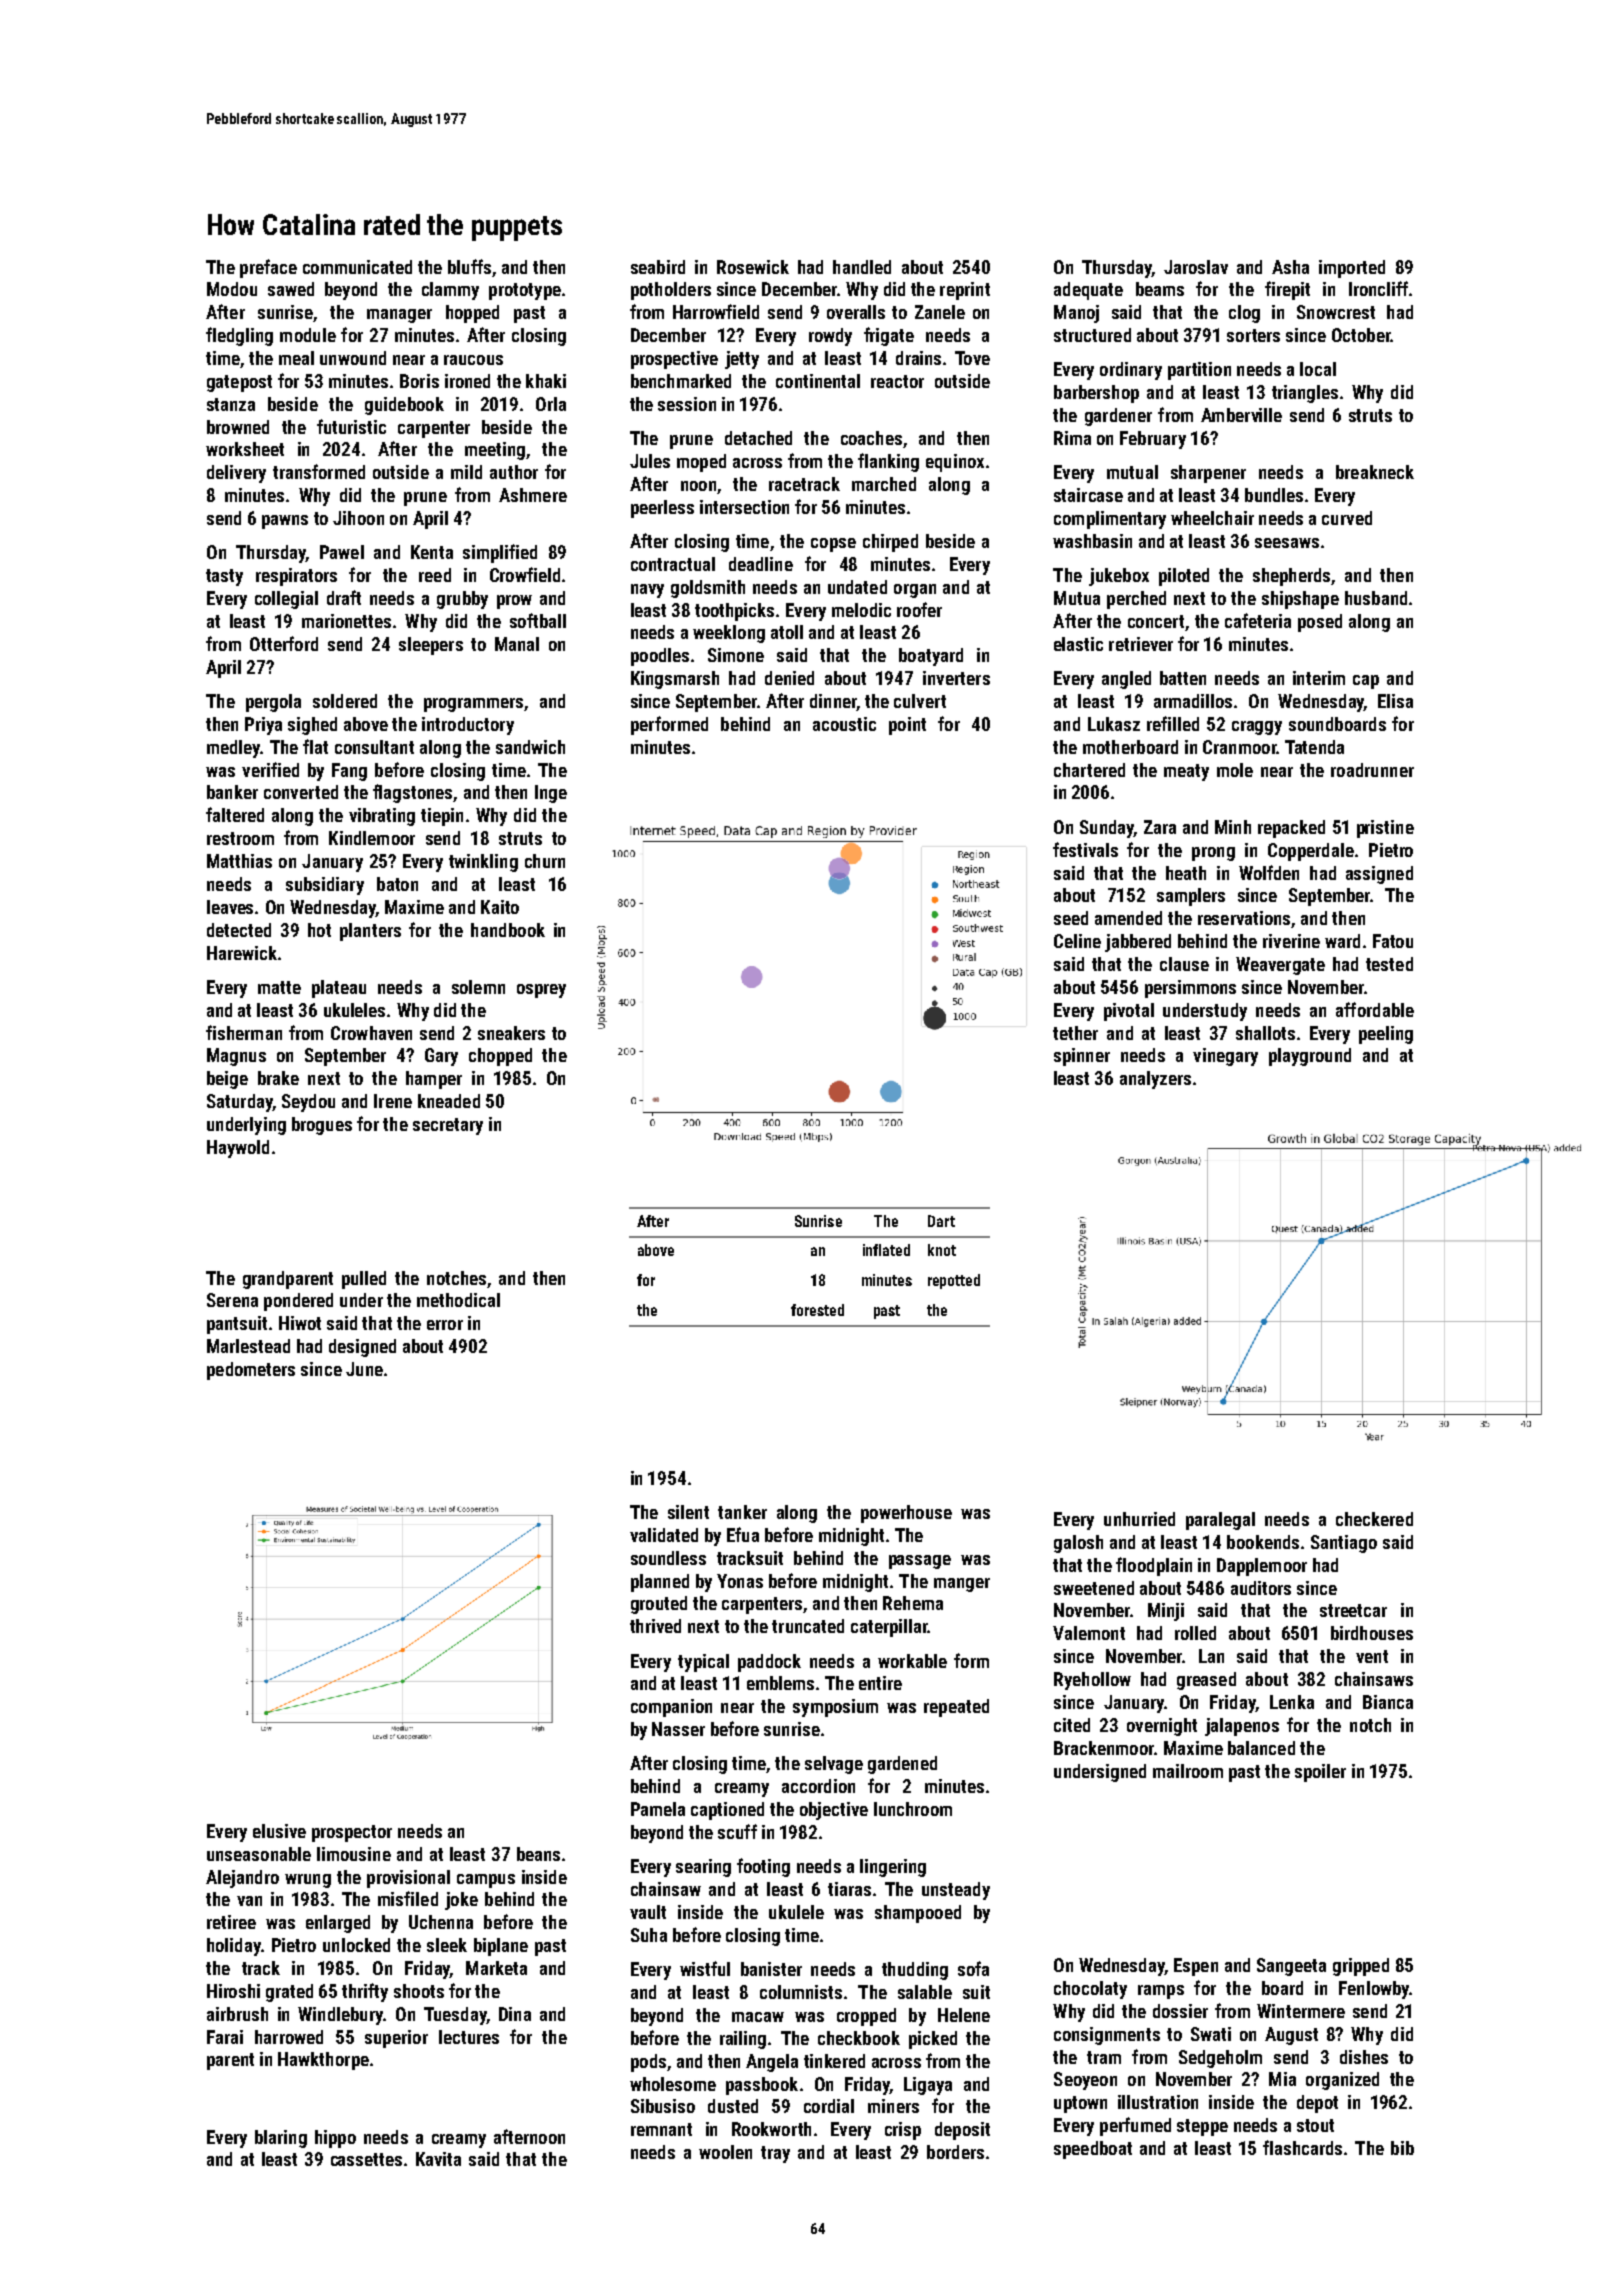 The image size is (1620, 2292). What do you see at coordinates (238, 1149) in the image?
I see `Haywold` at bounding box center [238, 1149].
